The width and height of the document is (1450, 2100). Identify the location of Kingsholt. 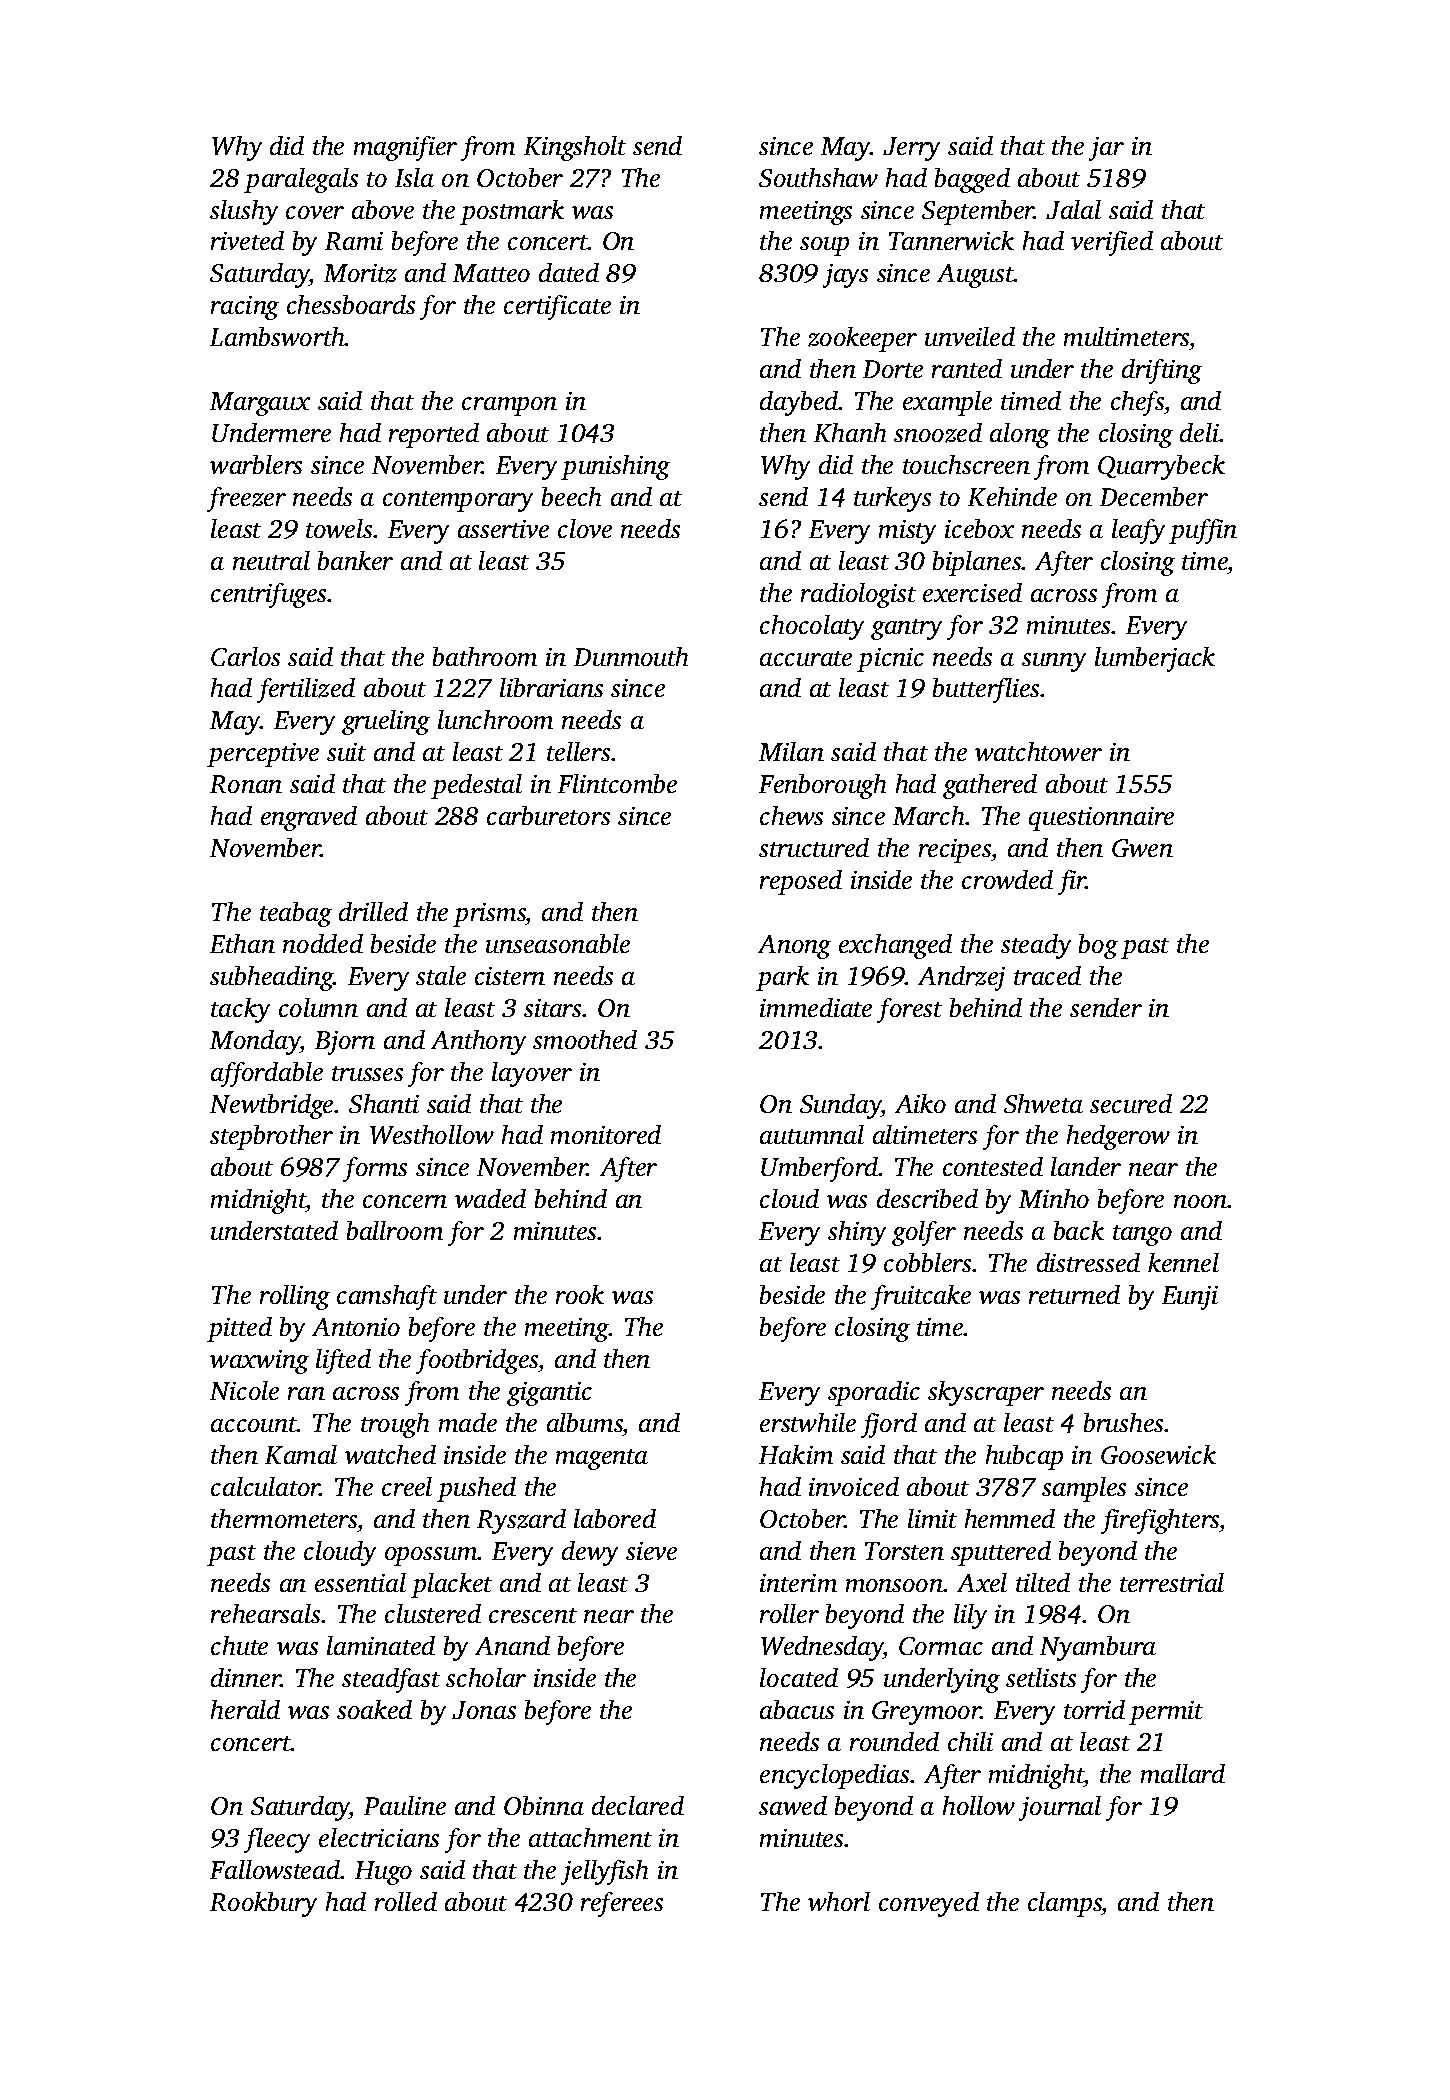
(575, 148).
